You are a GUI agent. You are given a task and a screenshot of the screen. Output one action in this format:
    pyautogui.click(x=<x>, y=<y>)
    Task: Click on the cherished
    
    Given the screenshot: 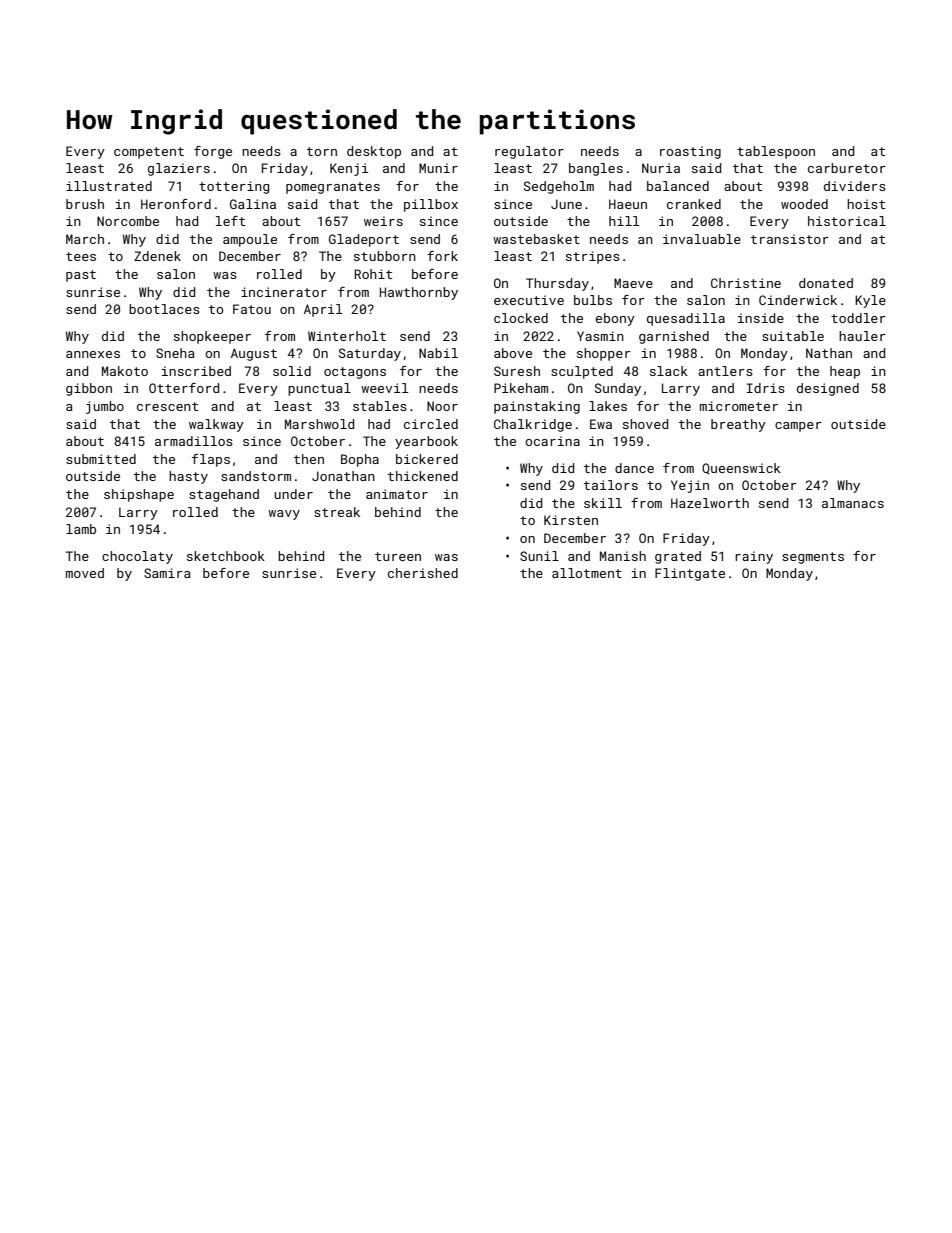 What is the action you would take?
    pyautogui.click(x=423, y=573)
